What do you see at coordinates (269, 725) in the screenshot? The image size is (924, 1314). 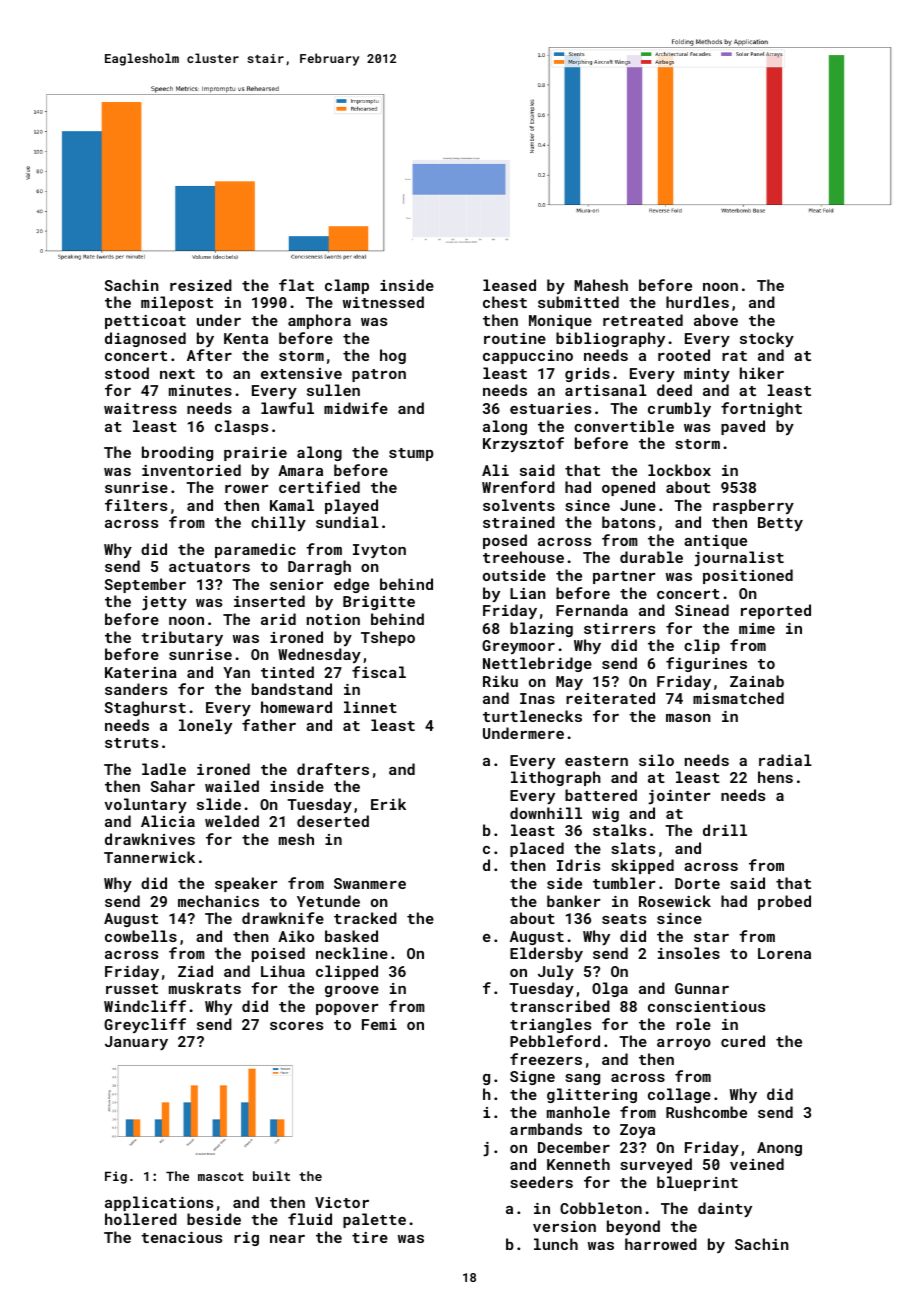 I see `father` at bounding box center [269, 725].
